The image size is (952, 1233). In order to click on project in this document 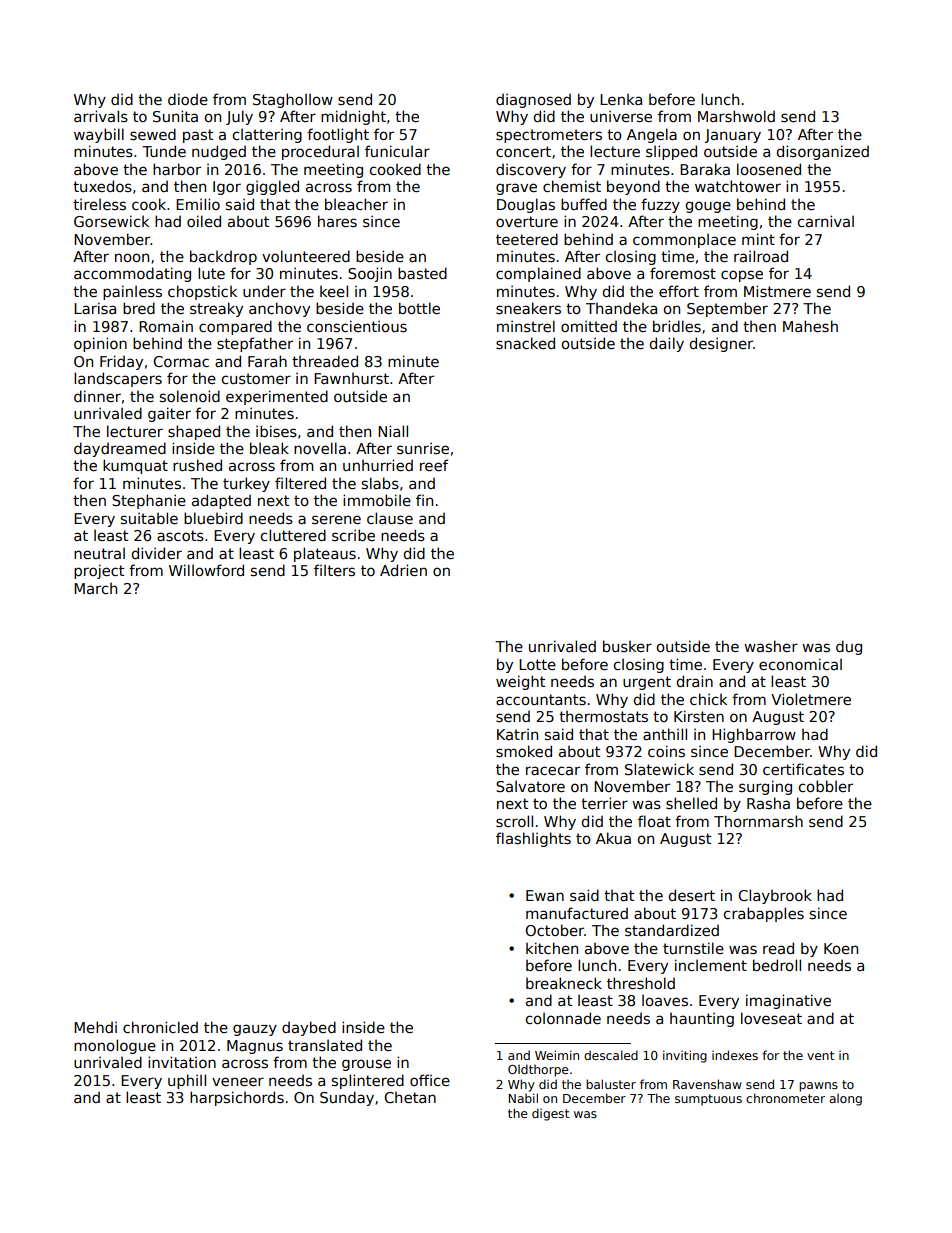, I will do `click(99, 571)`.
